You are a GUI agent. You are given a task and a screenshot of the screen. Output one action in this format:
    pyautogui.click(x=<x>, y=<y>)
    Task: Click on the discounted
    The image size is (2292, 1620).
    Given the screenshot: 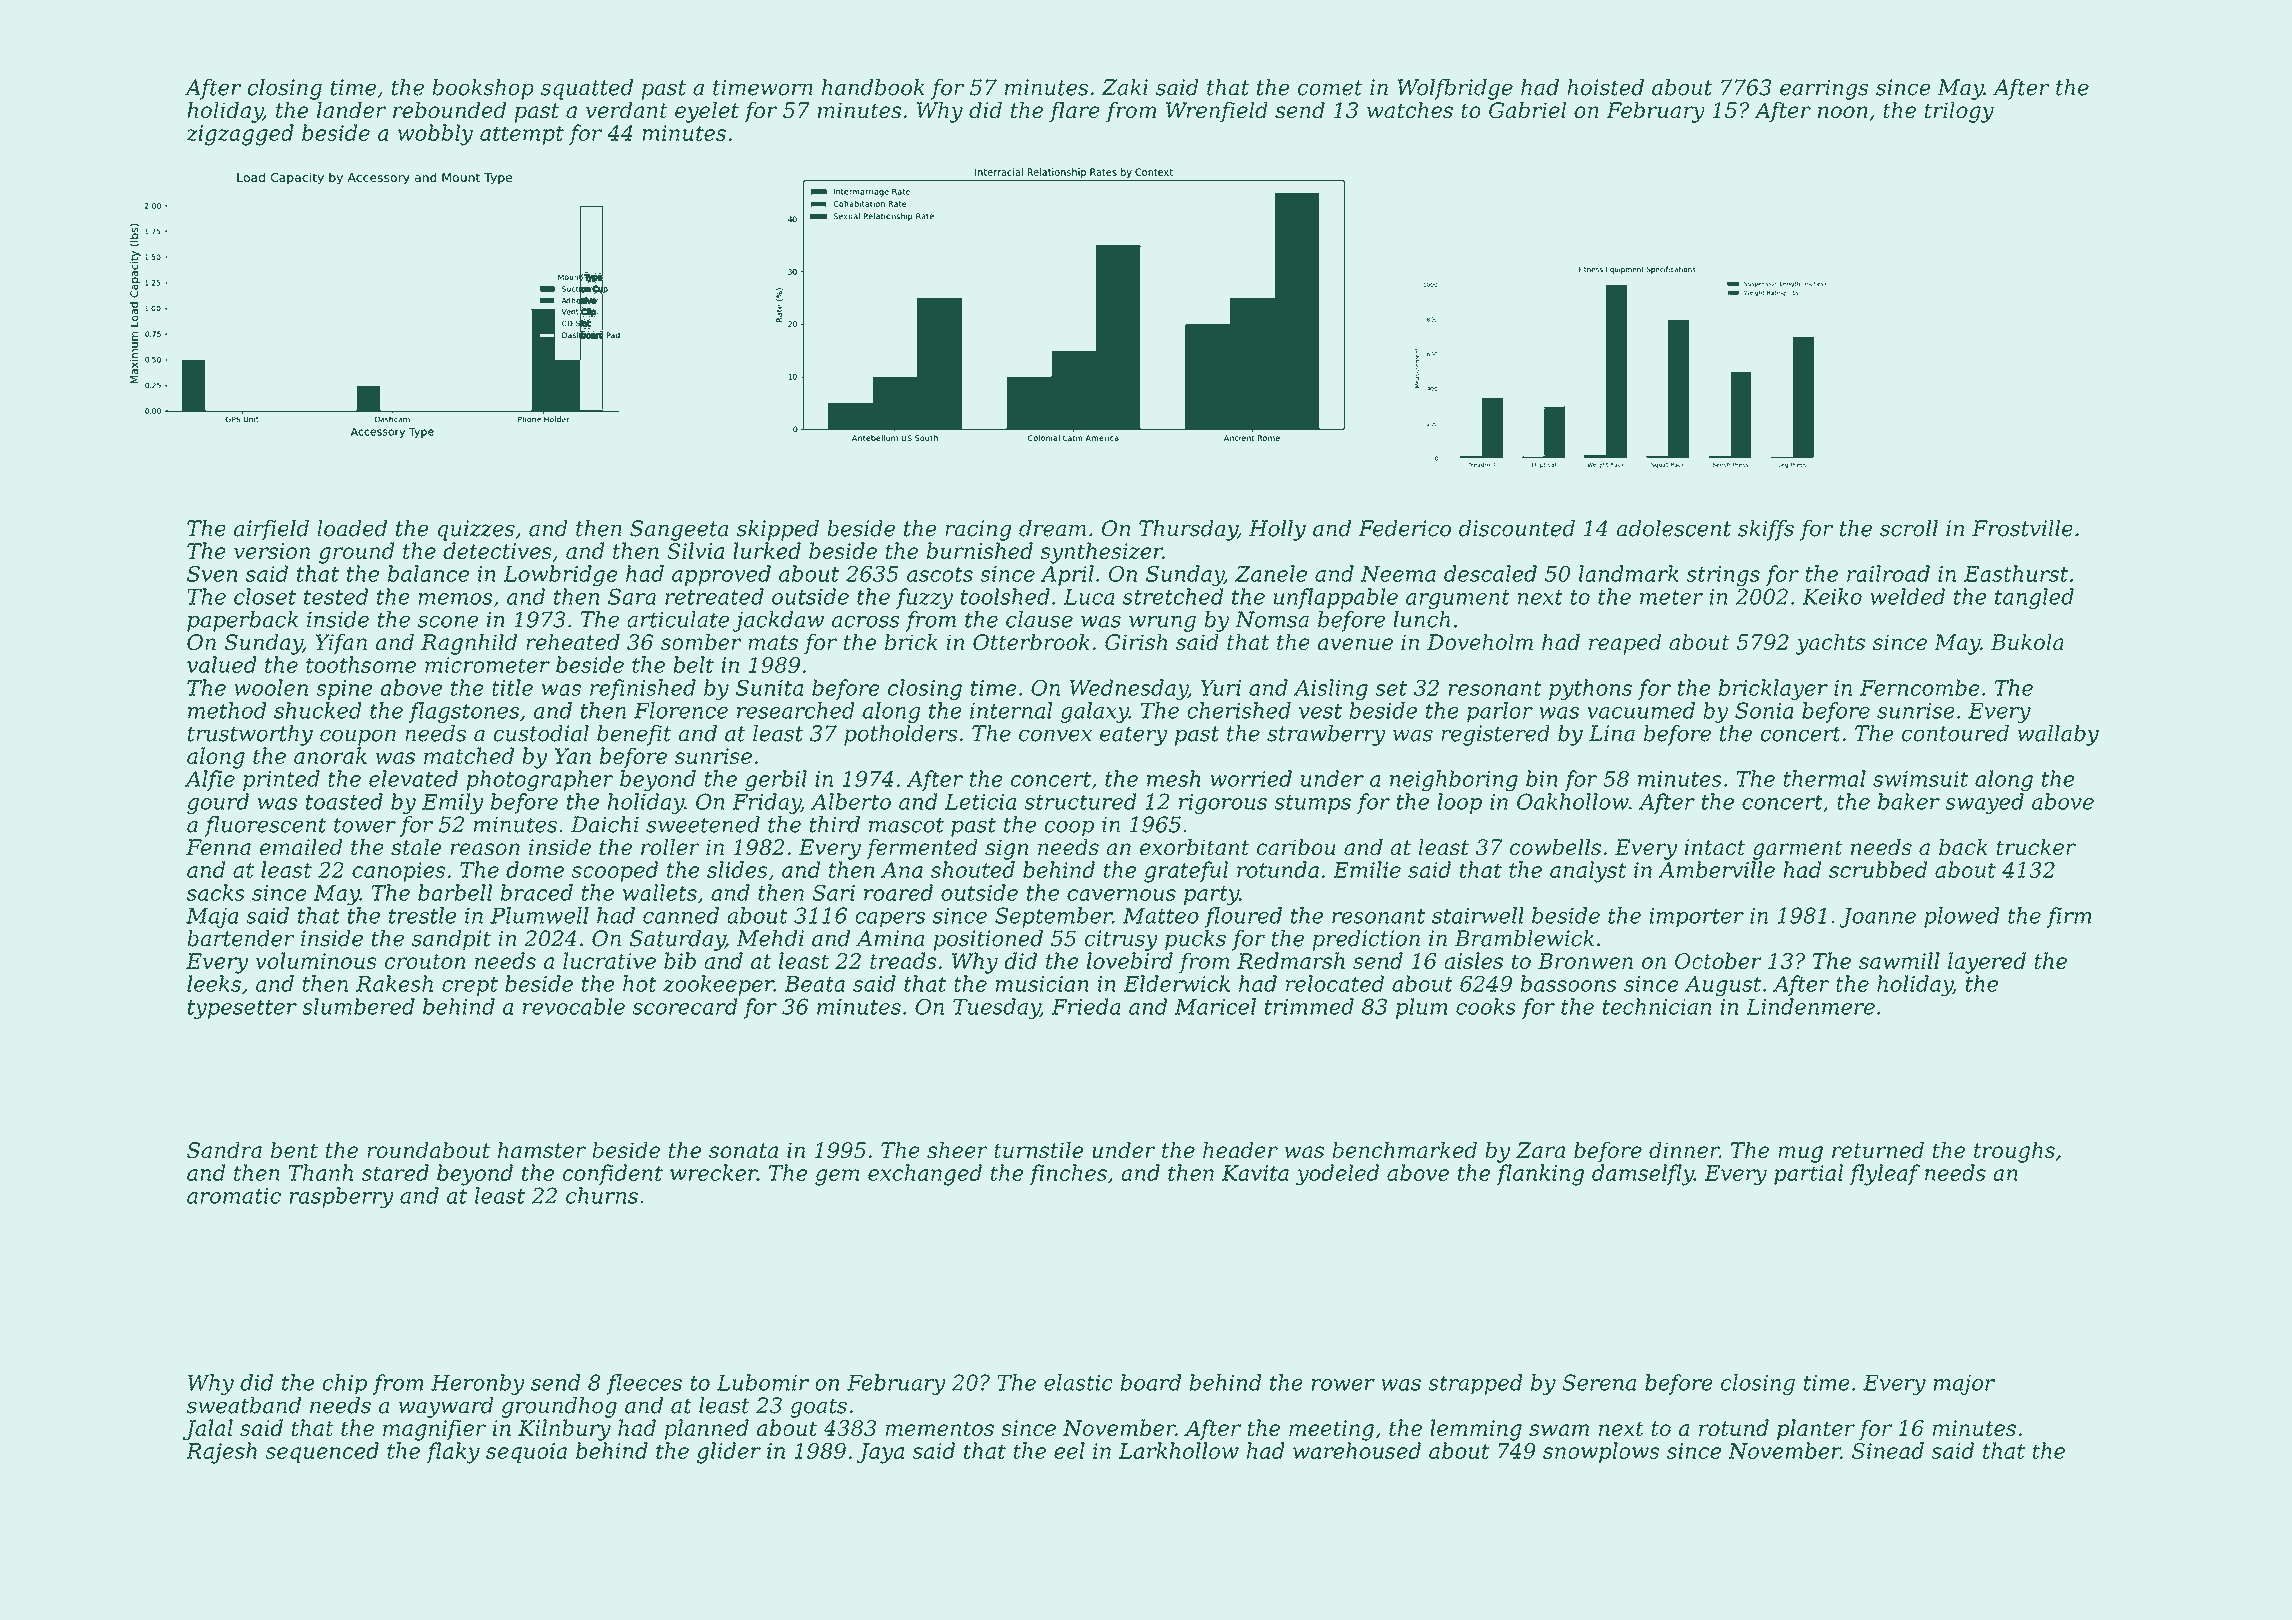 What is the action you would take?
    pyautogui.click(x=1517, y=528)
